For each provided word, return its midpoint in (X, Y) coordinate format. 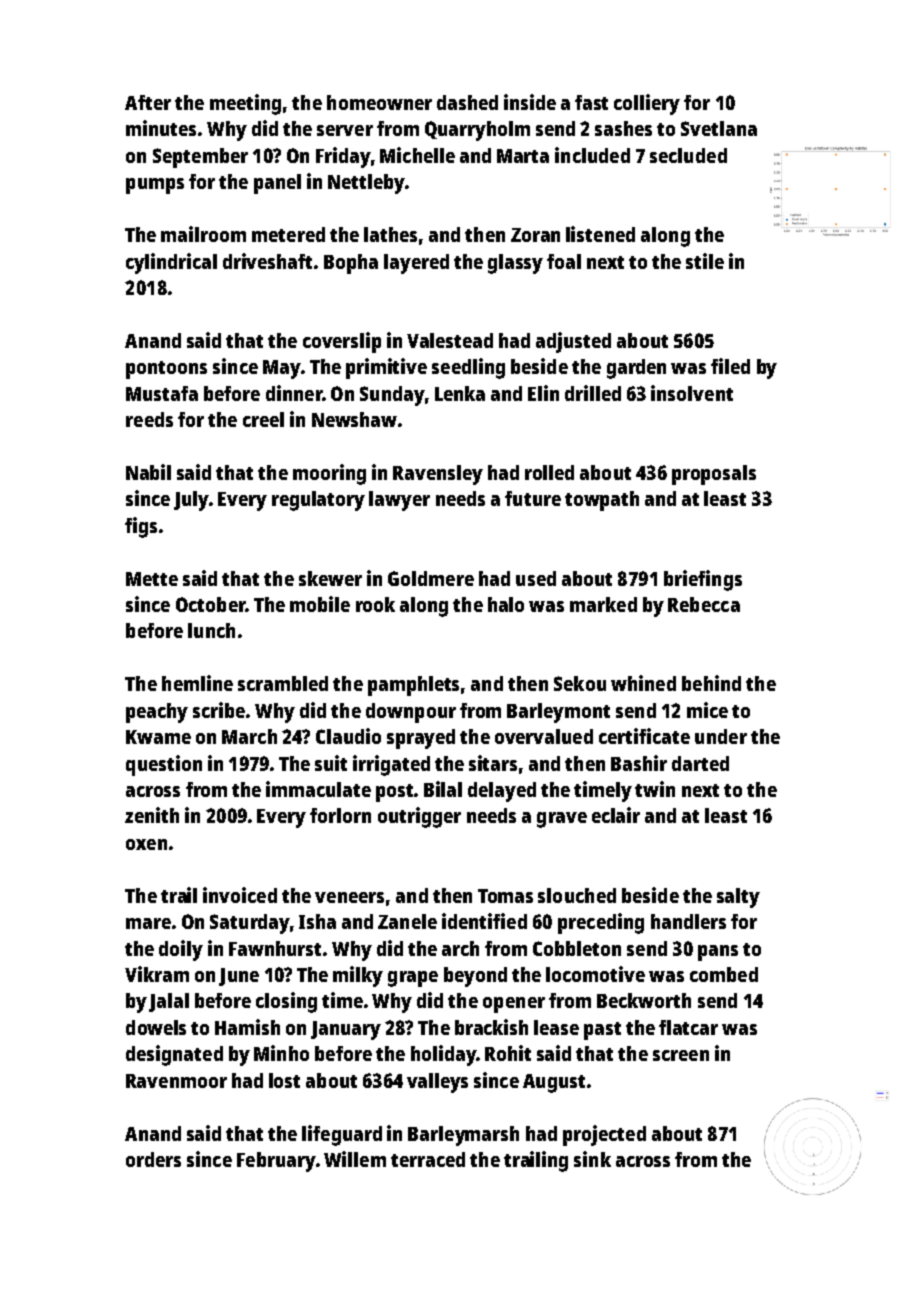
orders (153, 1159)
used (536, 578)
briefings (703, 580)
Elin (543, 393)
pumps (155, 186)
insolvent (692, 393)
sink (592, 1159)
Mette (152, 579)
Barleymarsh (463, 1136)
